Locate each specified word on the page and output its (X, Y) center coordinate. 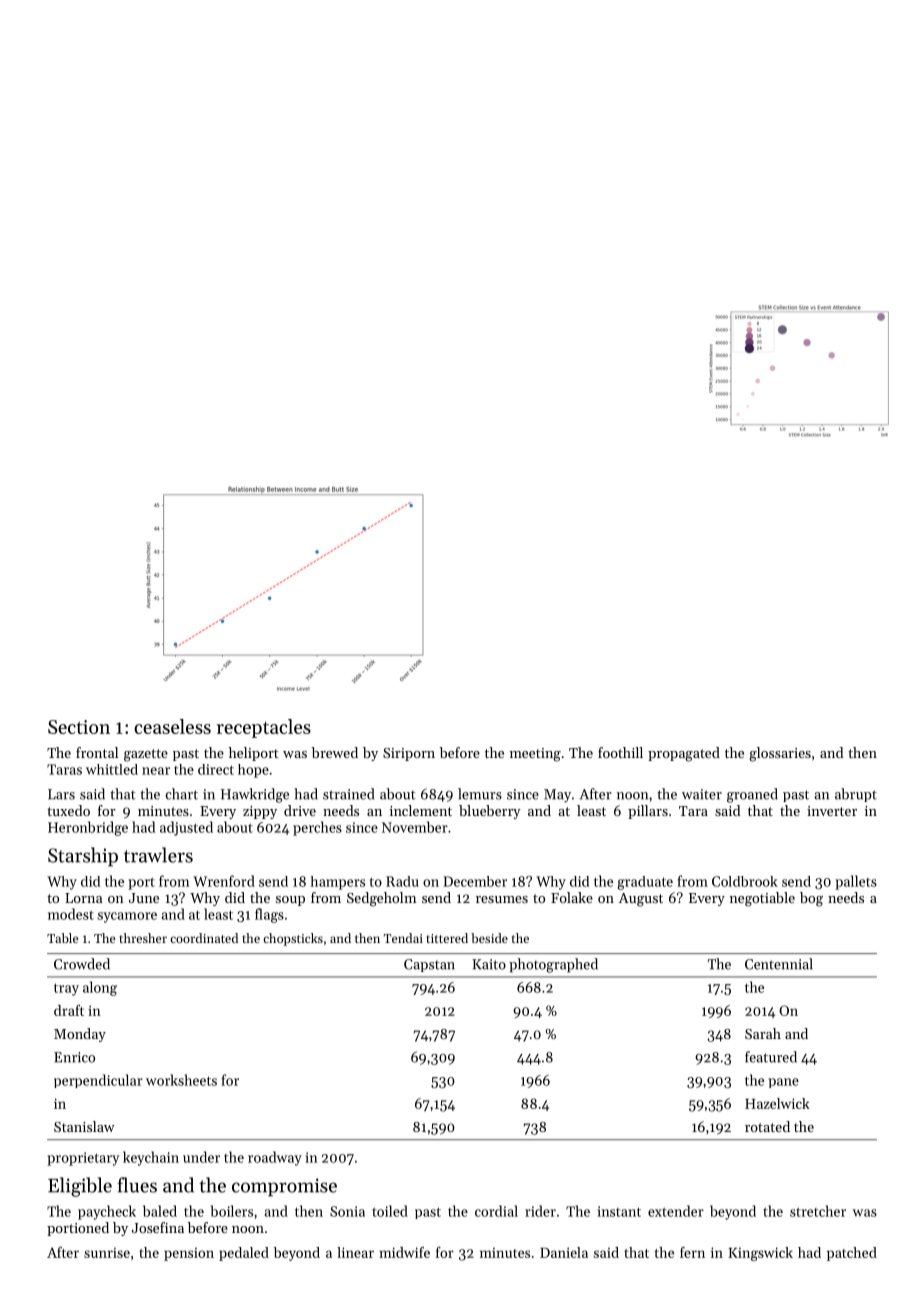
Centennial (779, 964)
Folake (572, 897)
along (100, 988)
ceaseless (172, 726)
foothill (620, 752)
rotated (767, 1126)
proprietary (83, 1159)
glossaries (780, 754)
